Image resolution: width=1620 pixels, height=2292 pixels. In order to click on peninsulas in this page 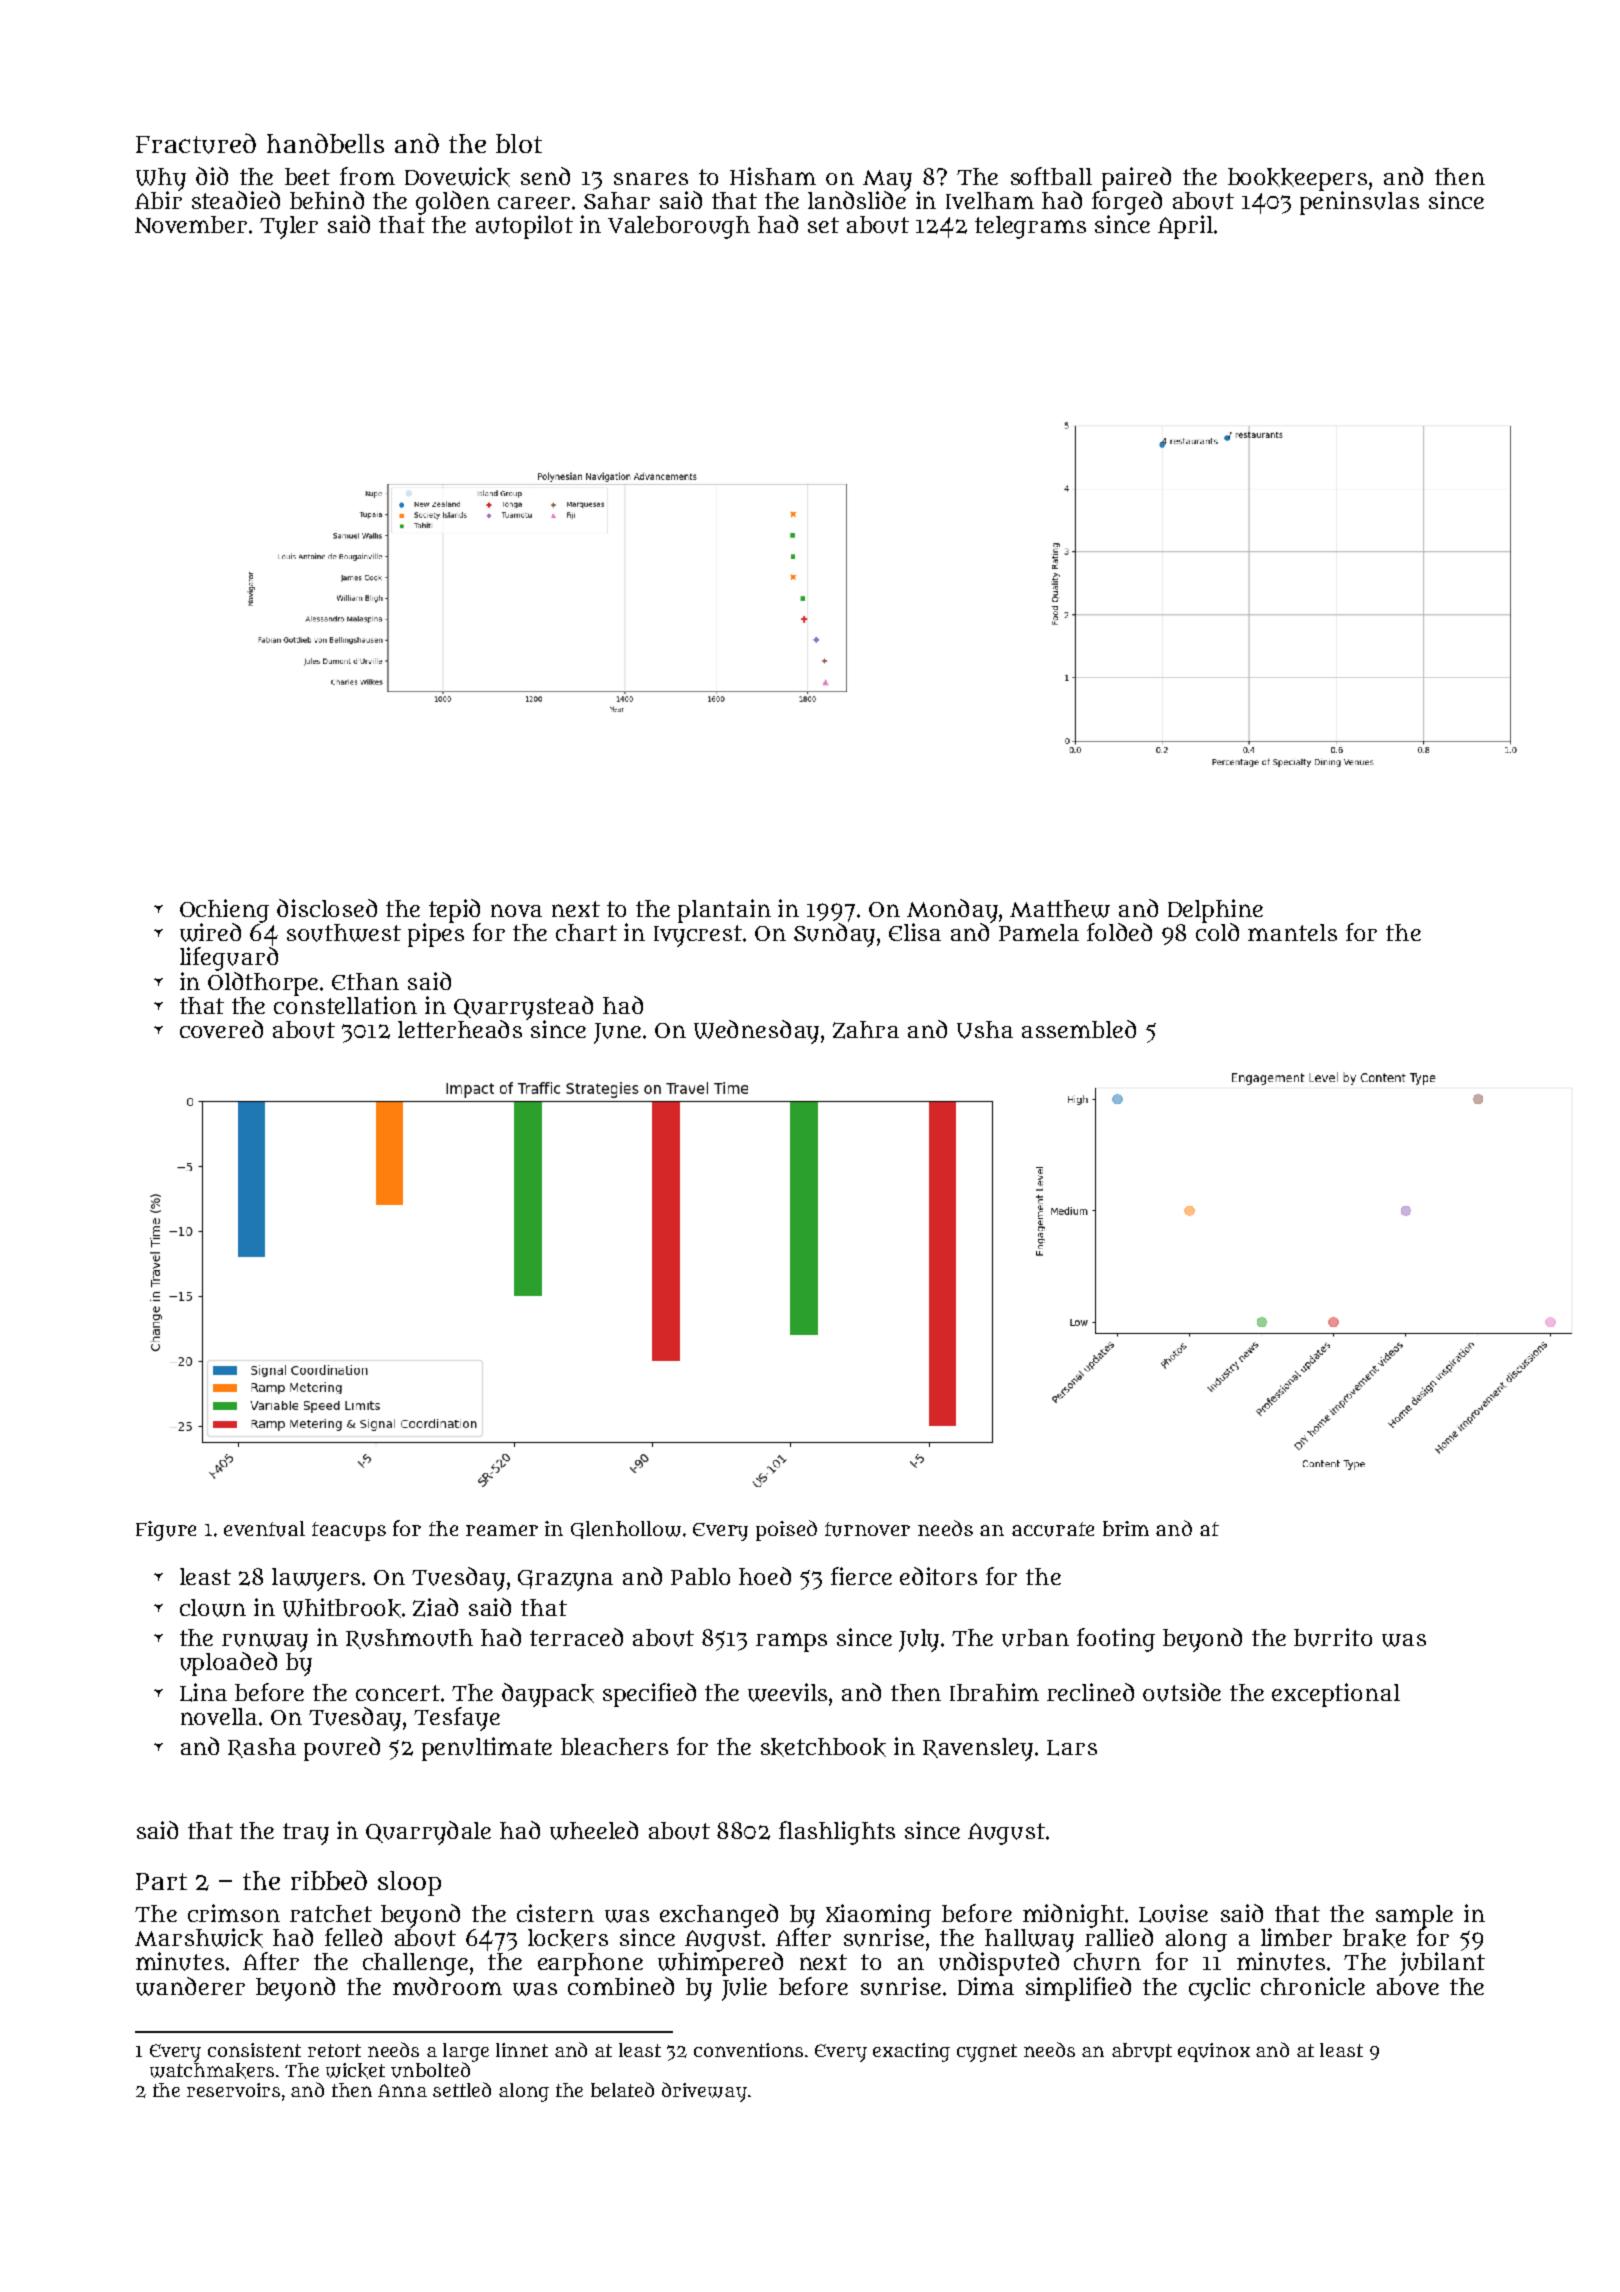, I will do `click(1359, 203)`.
